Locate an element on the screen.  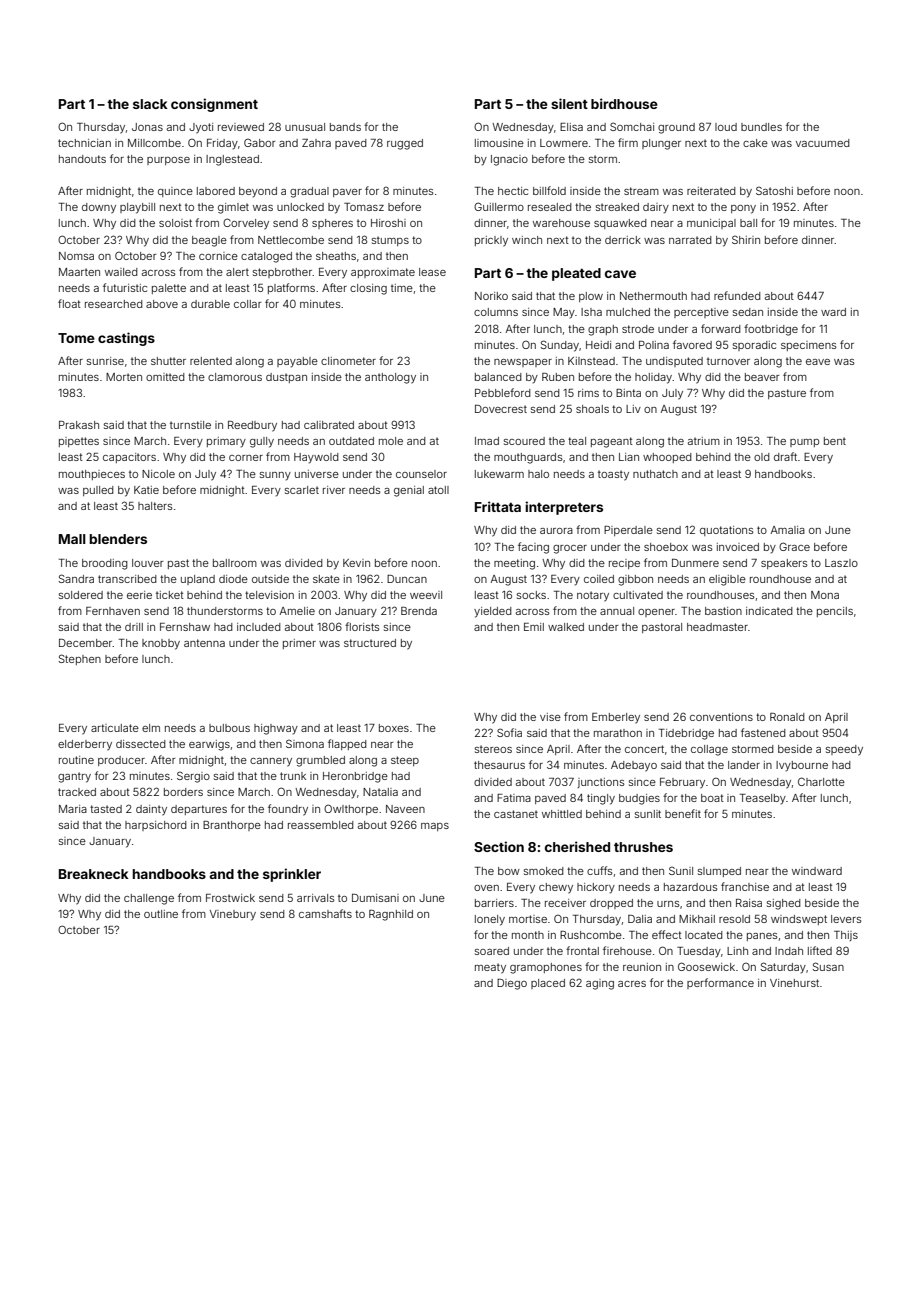
soldered is located at coordinates (81, 595).
